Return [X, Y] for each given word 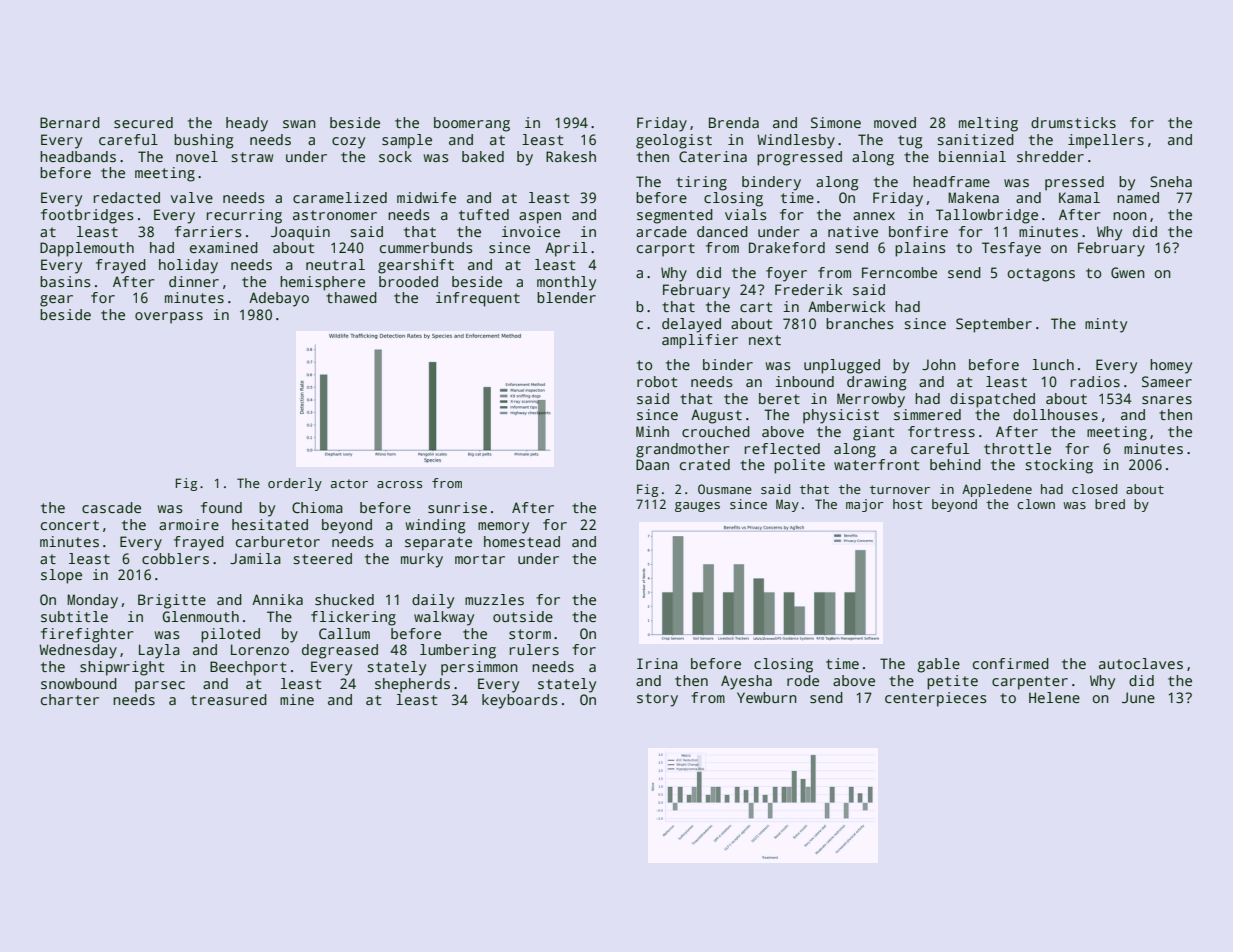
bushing [203, 141]
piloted [230, 635]
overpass [169, 318]
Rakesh [571, 156]
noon [1130, 216]
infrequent [478, 299]
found [221, 507]
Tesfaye [1011, 249]
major [865, 505]
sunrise [457, 507]
